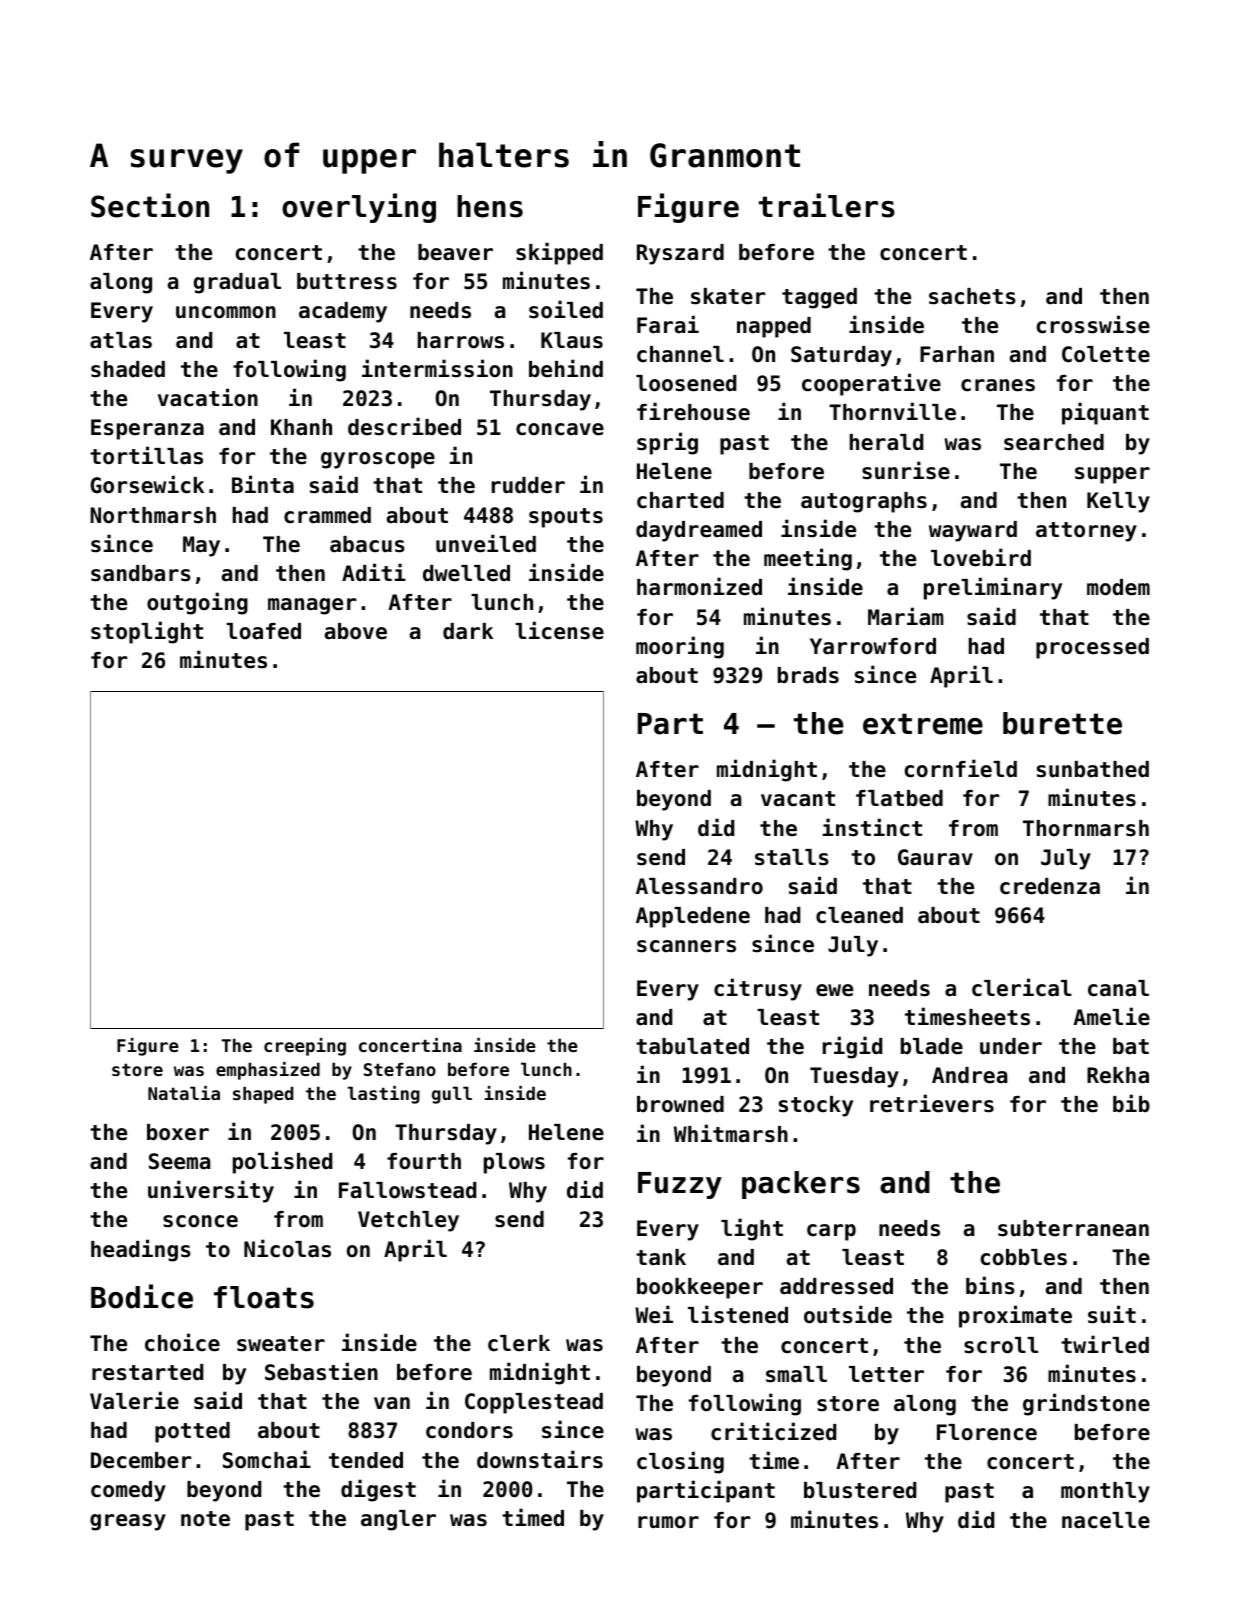 The width and height of the screenshot is (1240, 1605). I want to click on outgoing, so click(197, 603).
